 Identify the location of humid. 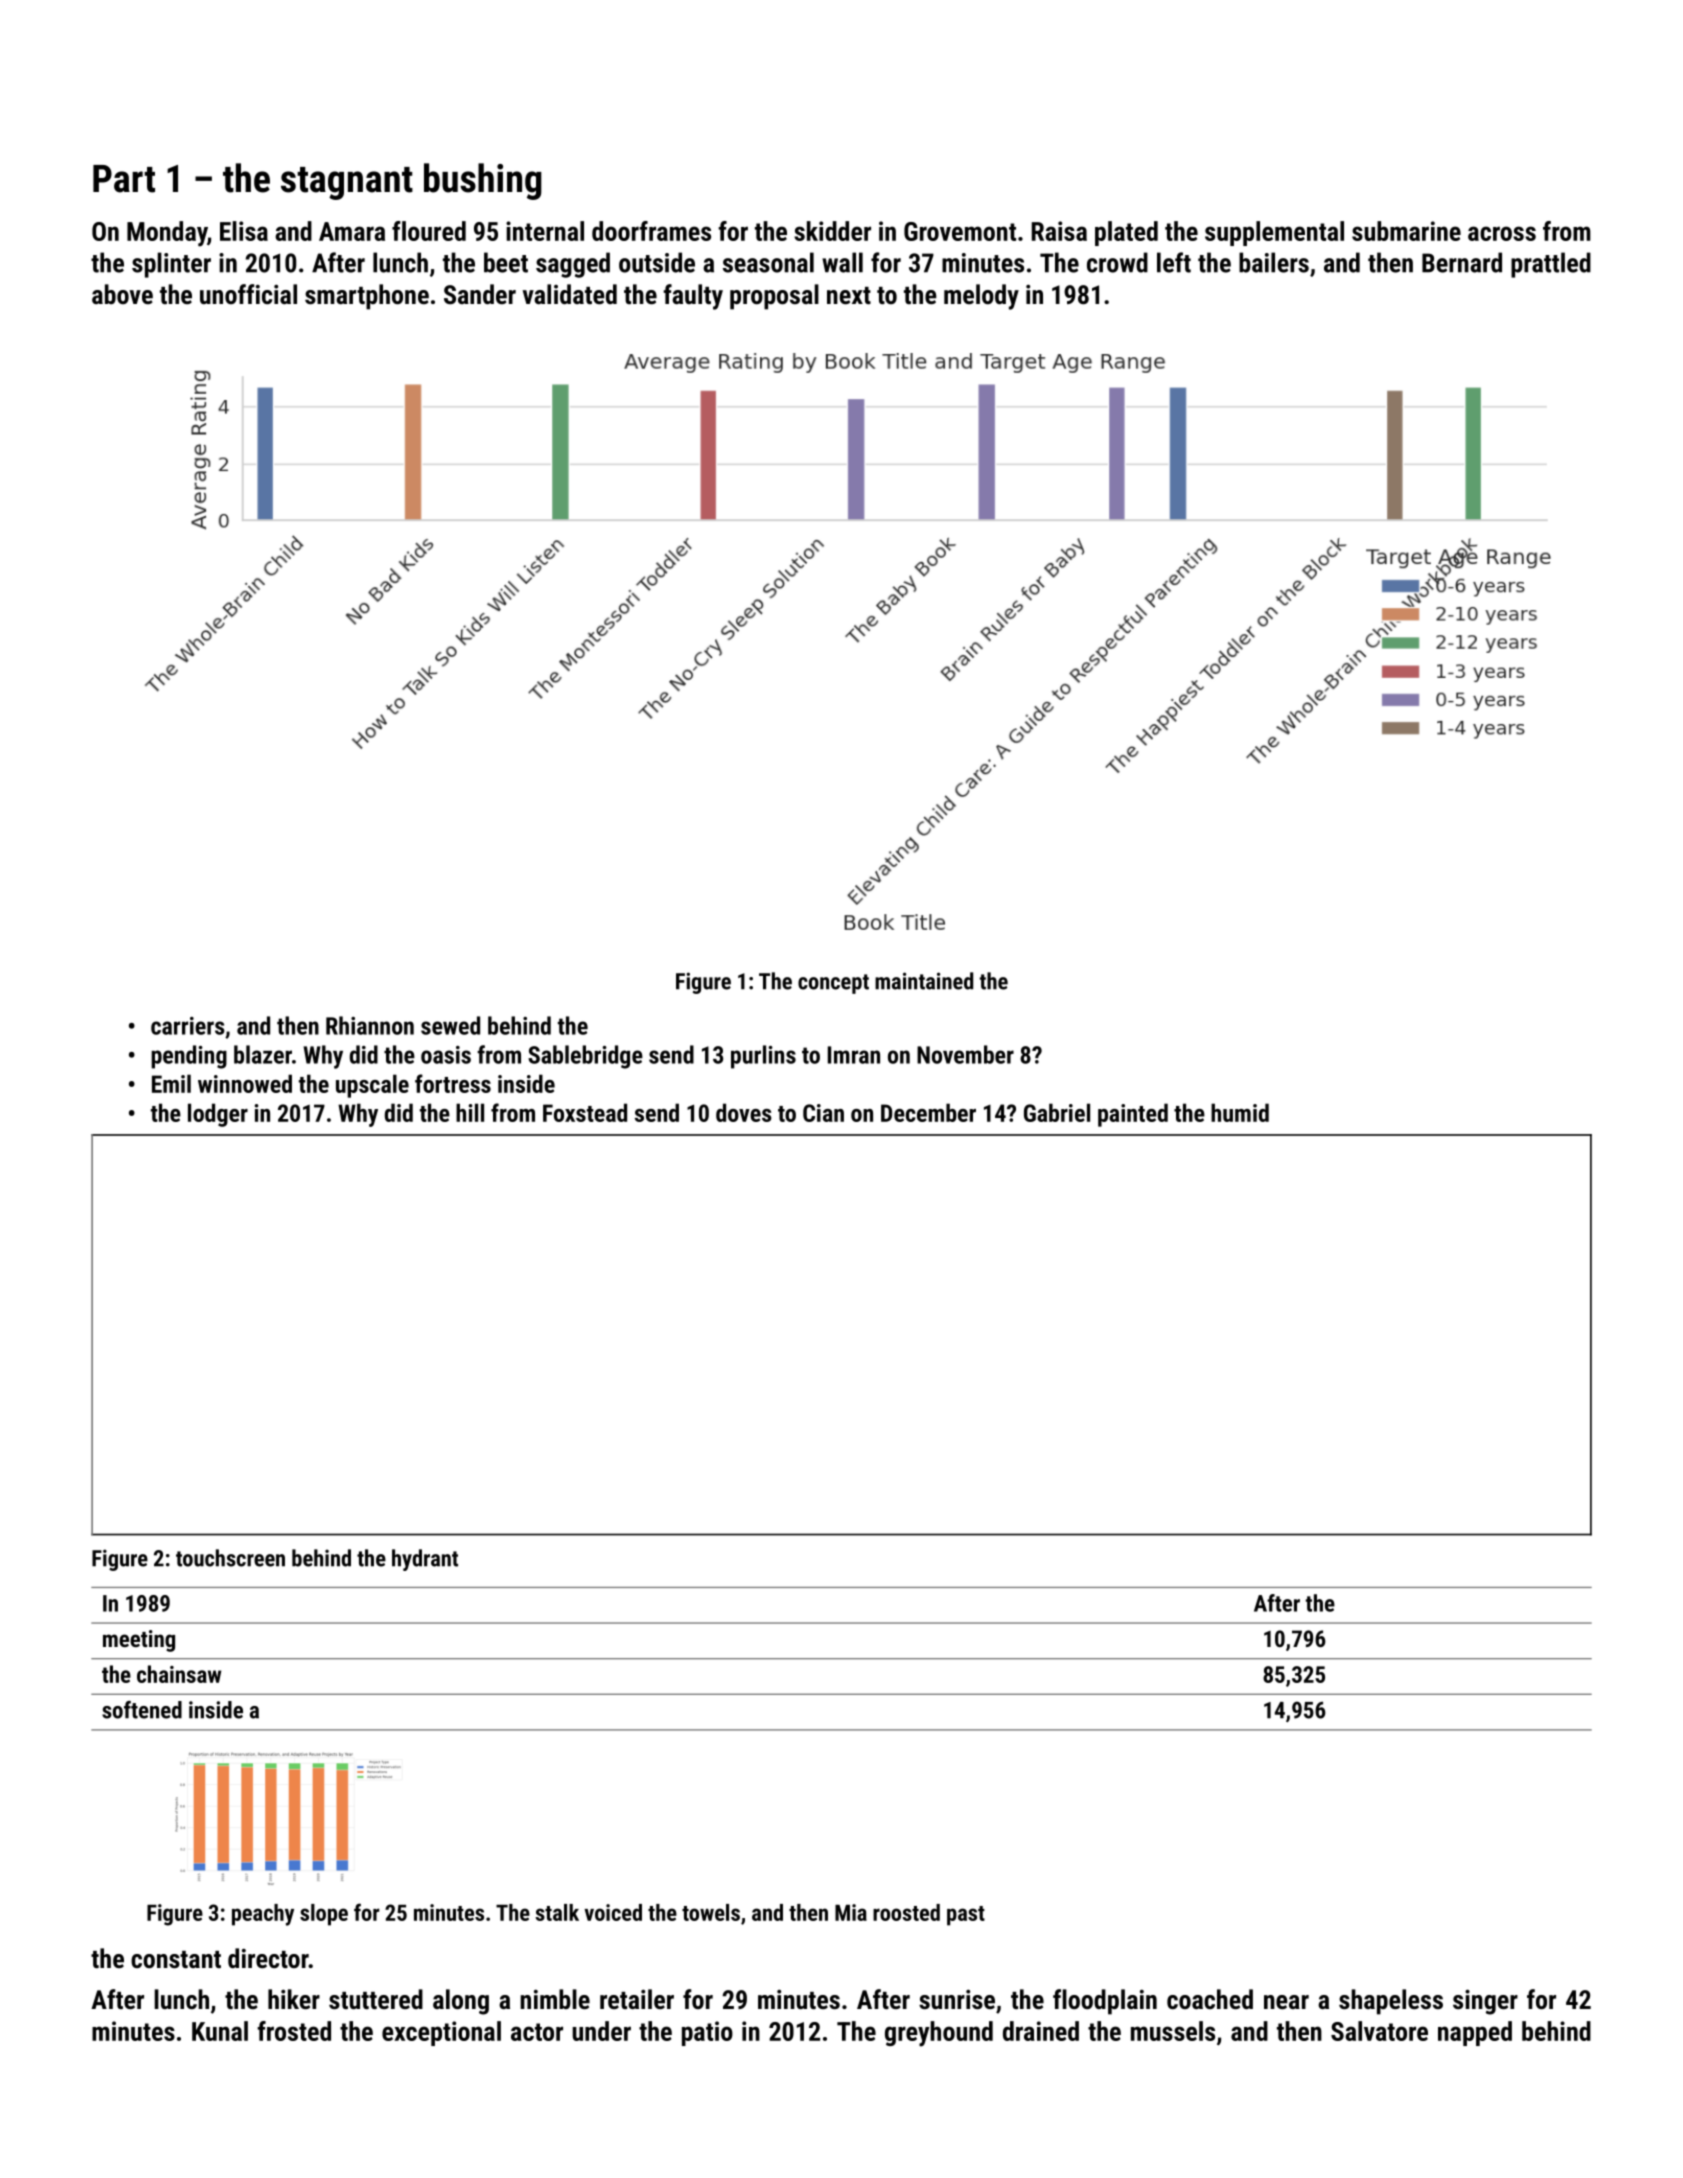
(1240, 1112).
